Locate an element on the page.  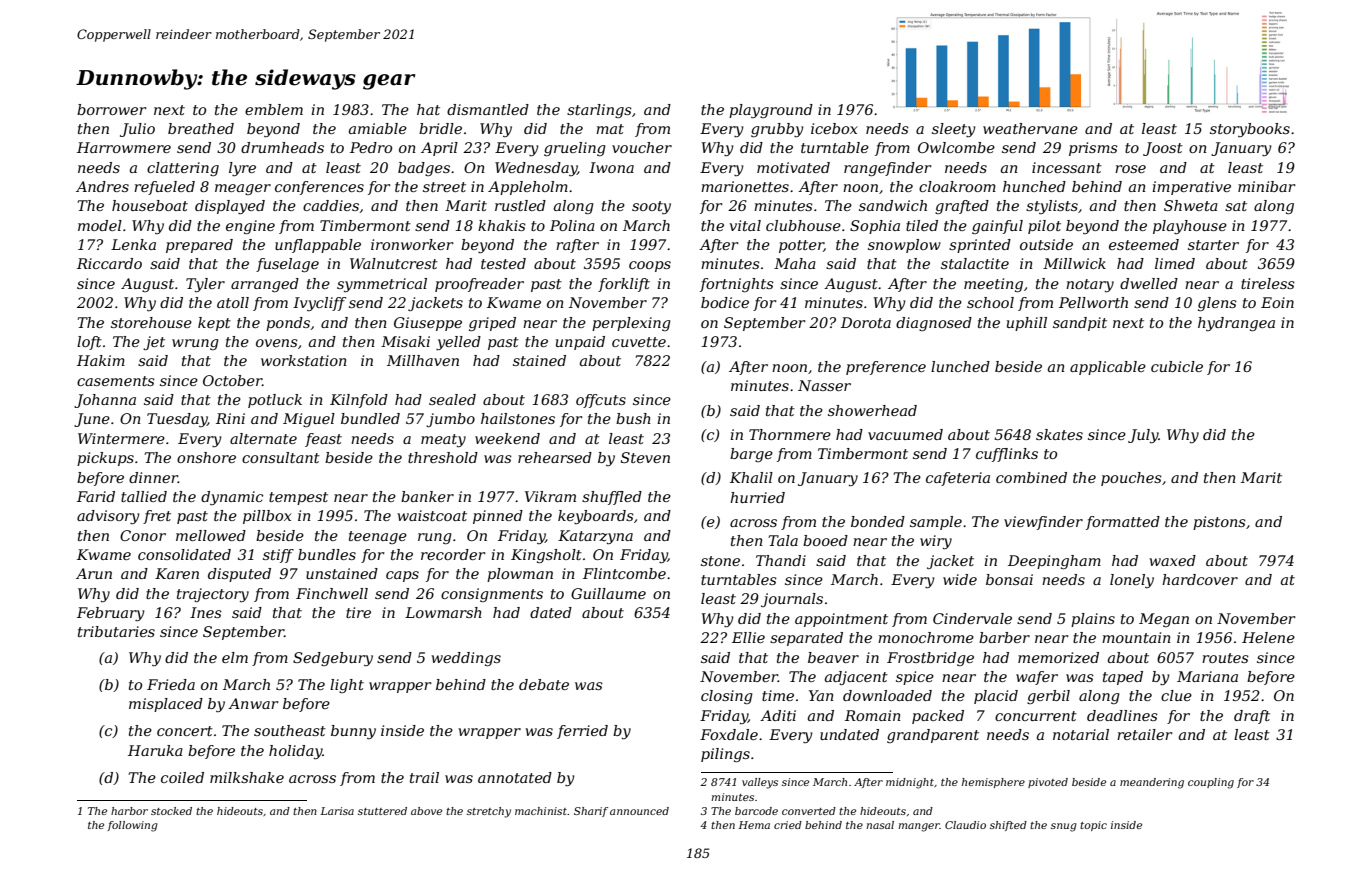
Dorota is located at coordinates (866, 322).
